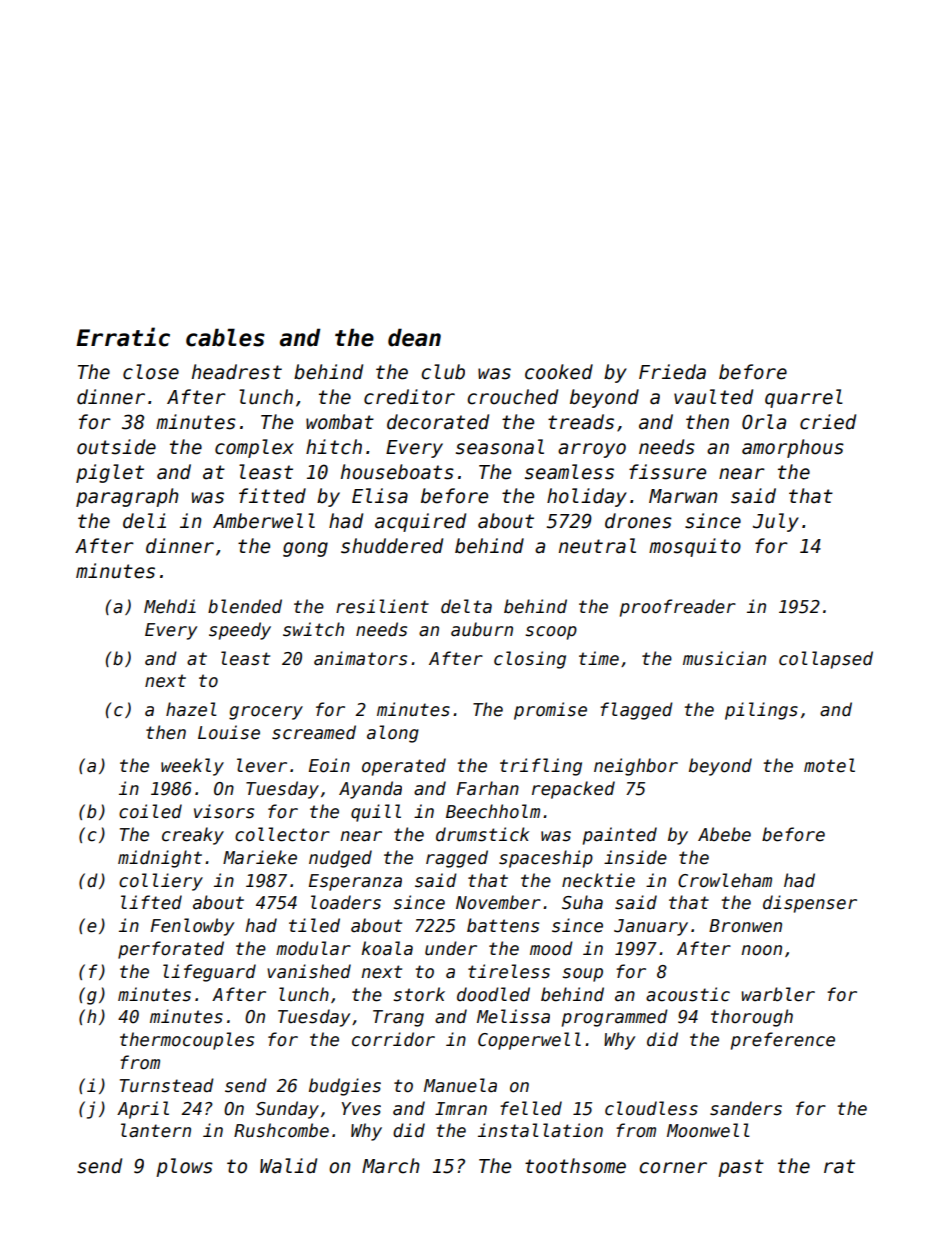 This page has height=1233, width=952. What do you see at coordinates (498, 902) in the page?
I see `November` at bounding box center [498, 902].
